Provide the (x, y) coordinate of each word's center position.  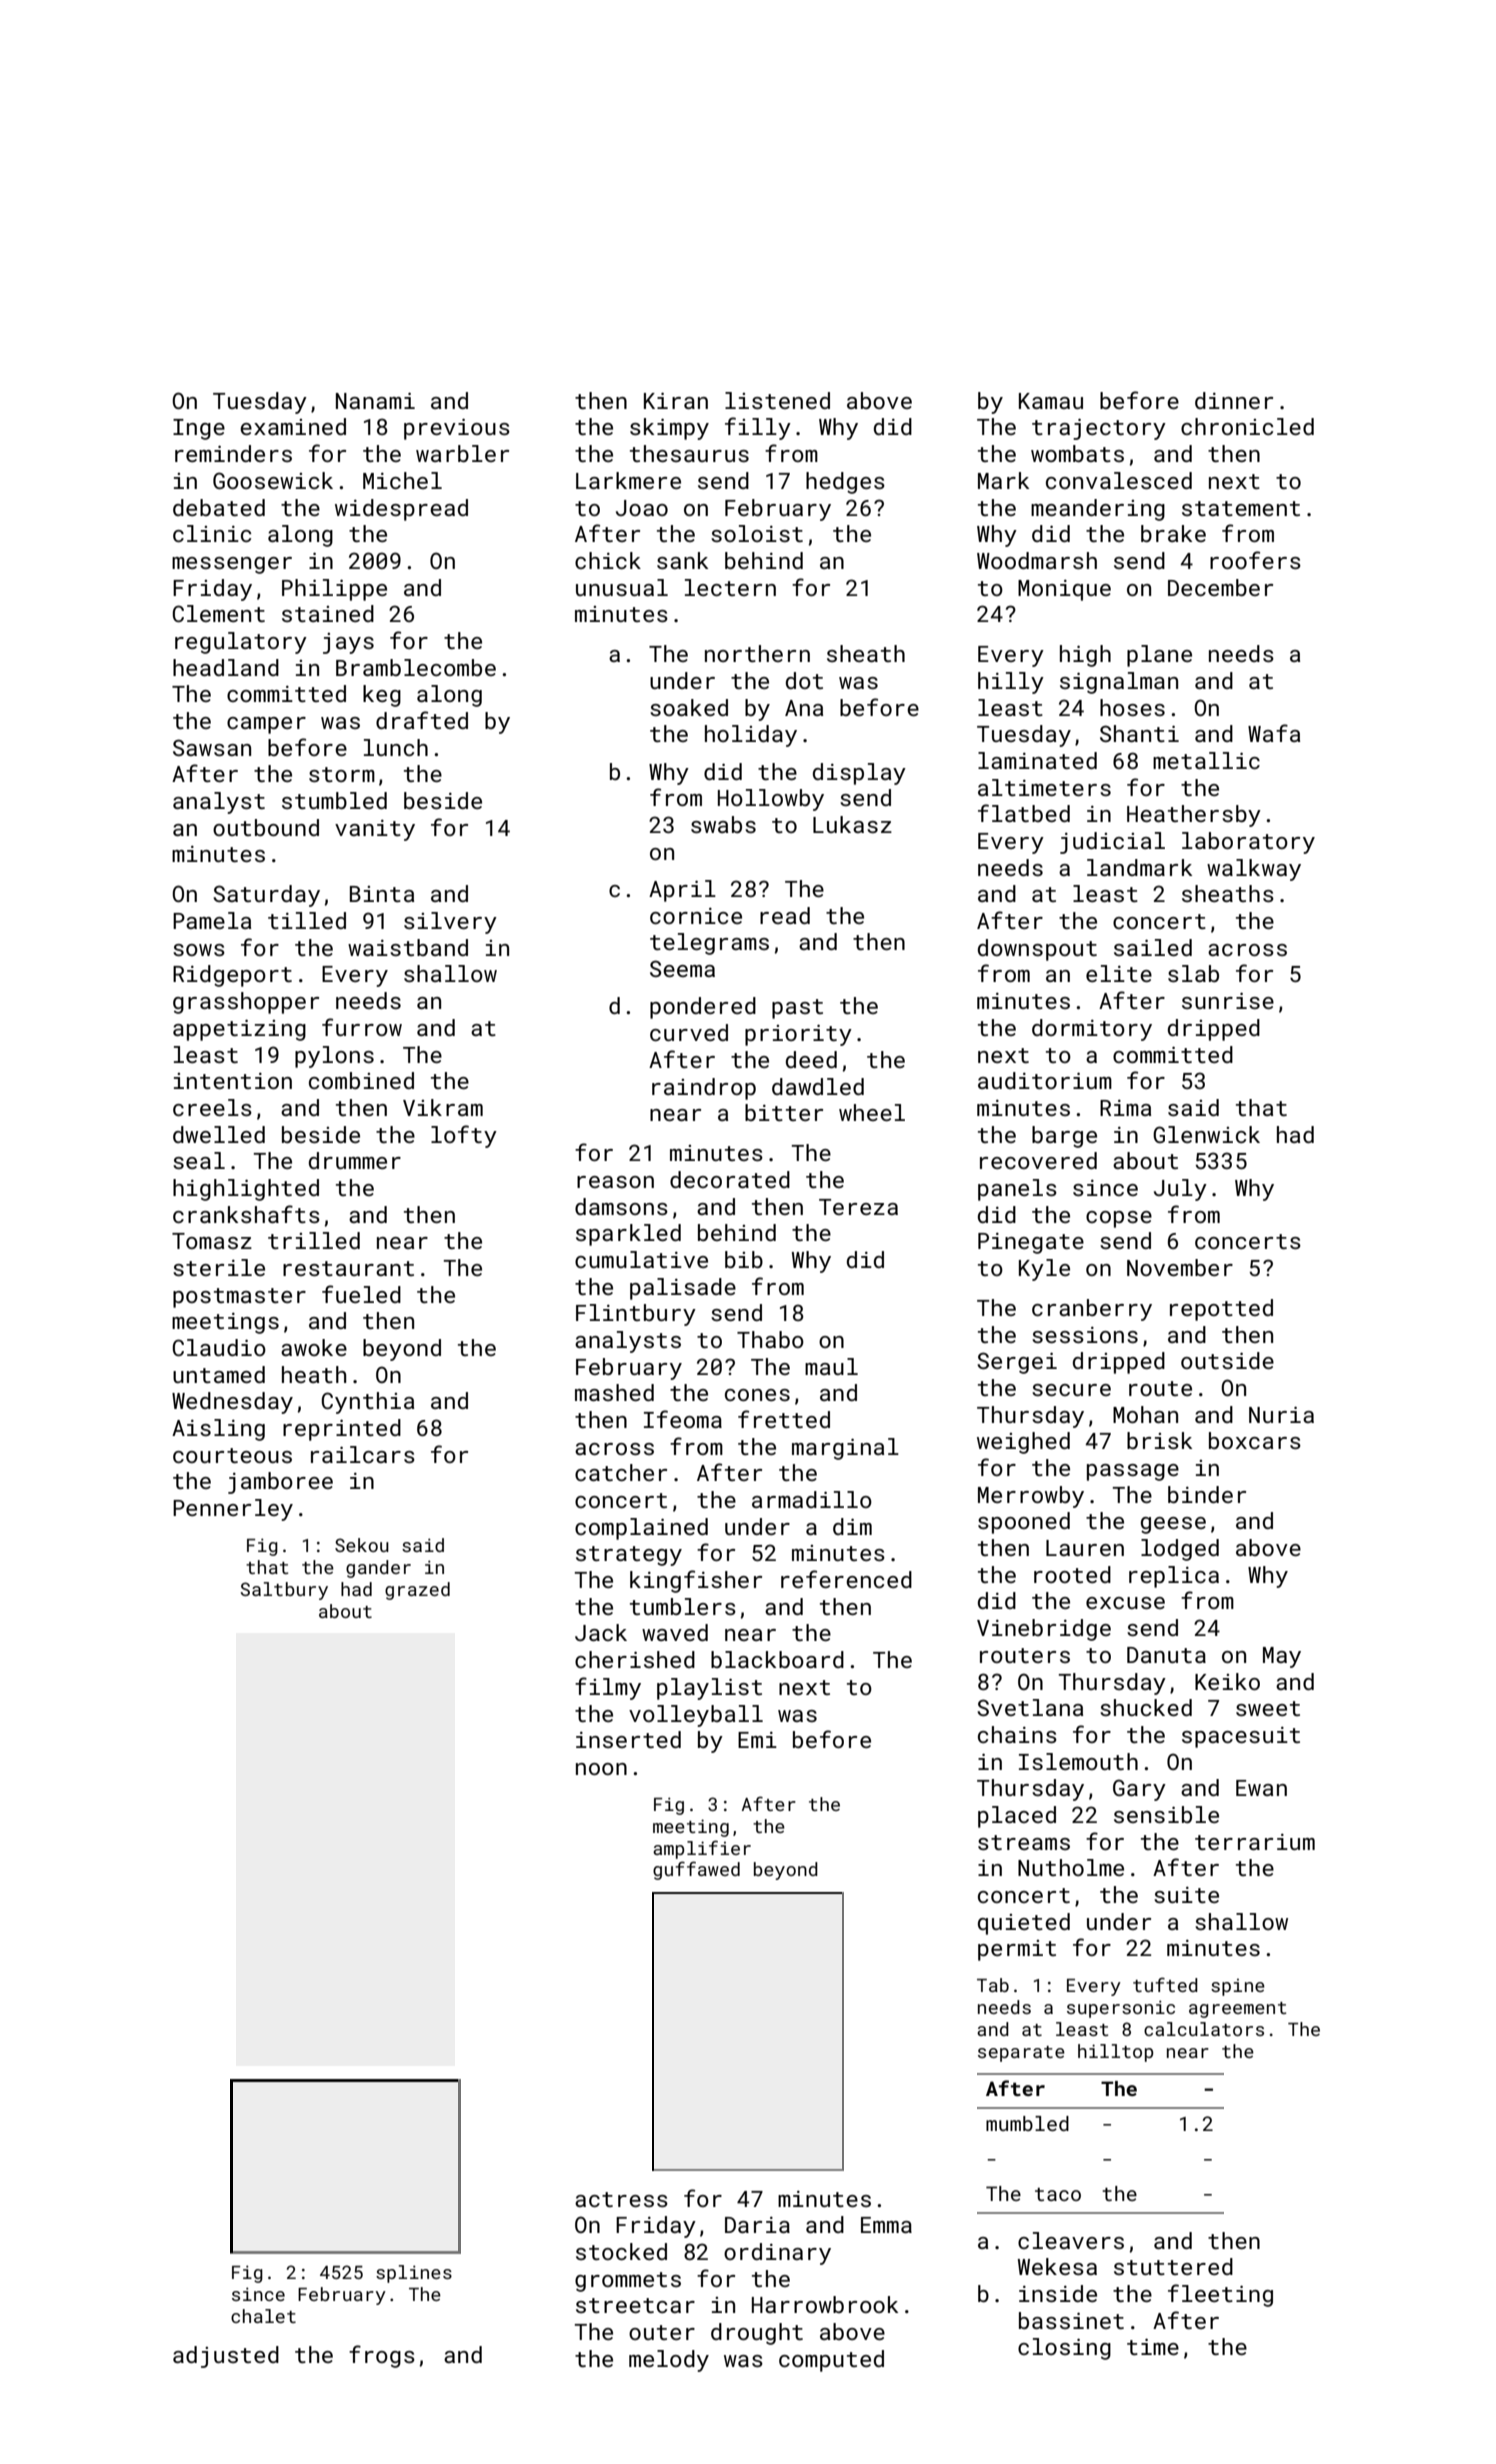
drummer (355, 1160)
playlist (709, 1689)
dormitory (1092, 1030)
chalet (263, 2316)
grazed (417, 1591)
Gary (1139, 1790)
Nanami (375, 401)
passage (1133, 1472)
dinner (1234, 400)
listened (777, 400)
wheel (872, 1112)
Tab (993, 1985)
